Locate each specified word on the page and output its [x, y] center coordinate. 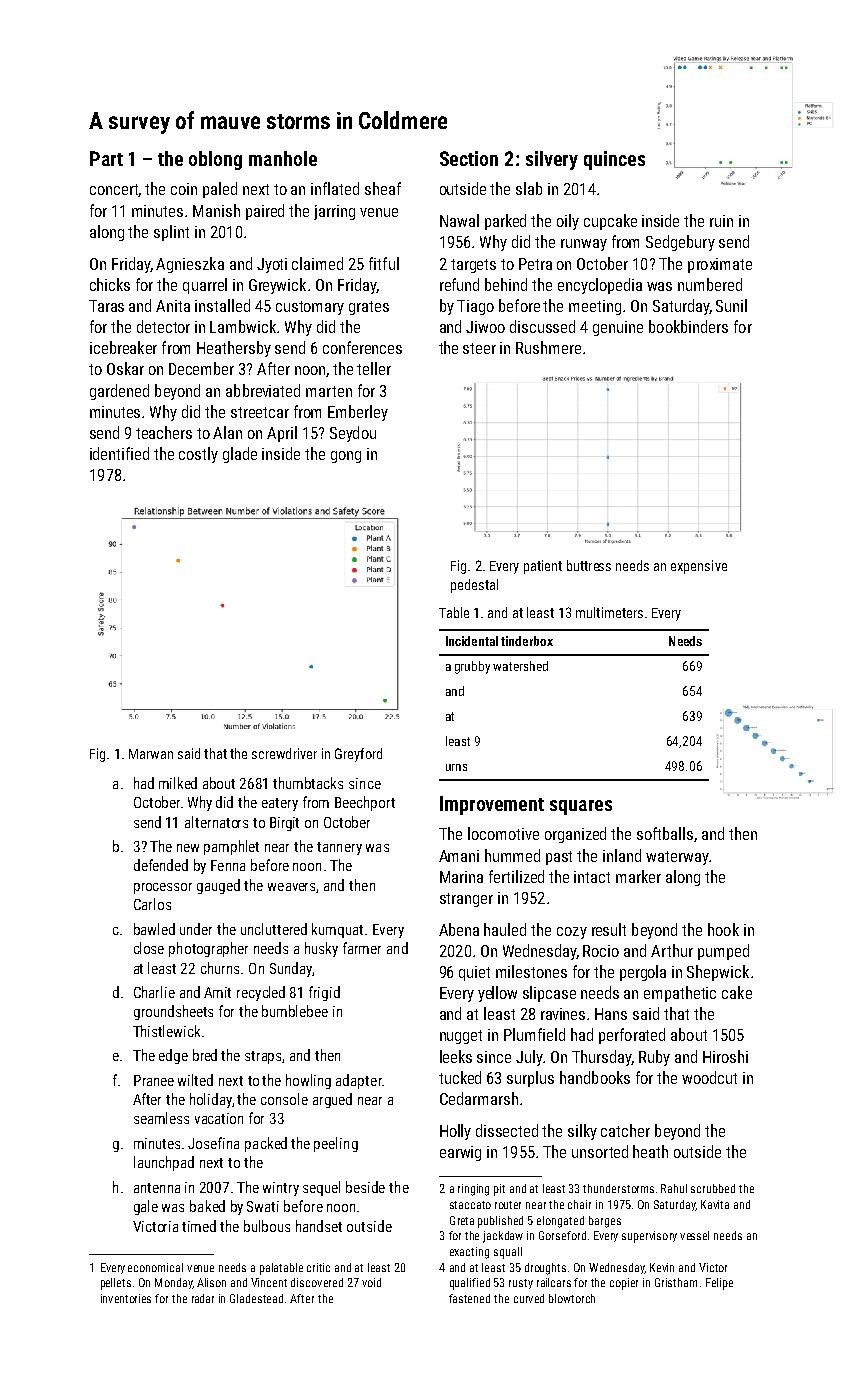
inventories [126, 1298]
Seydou [353, 434]
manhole [283, 158]
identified [119, 453]
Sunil [731, 305]
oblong [215, 160]
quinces [614, 160]
